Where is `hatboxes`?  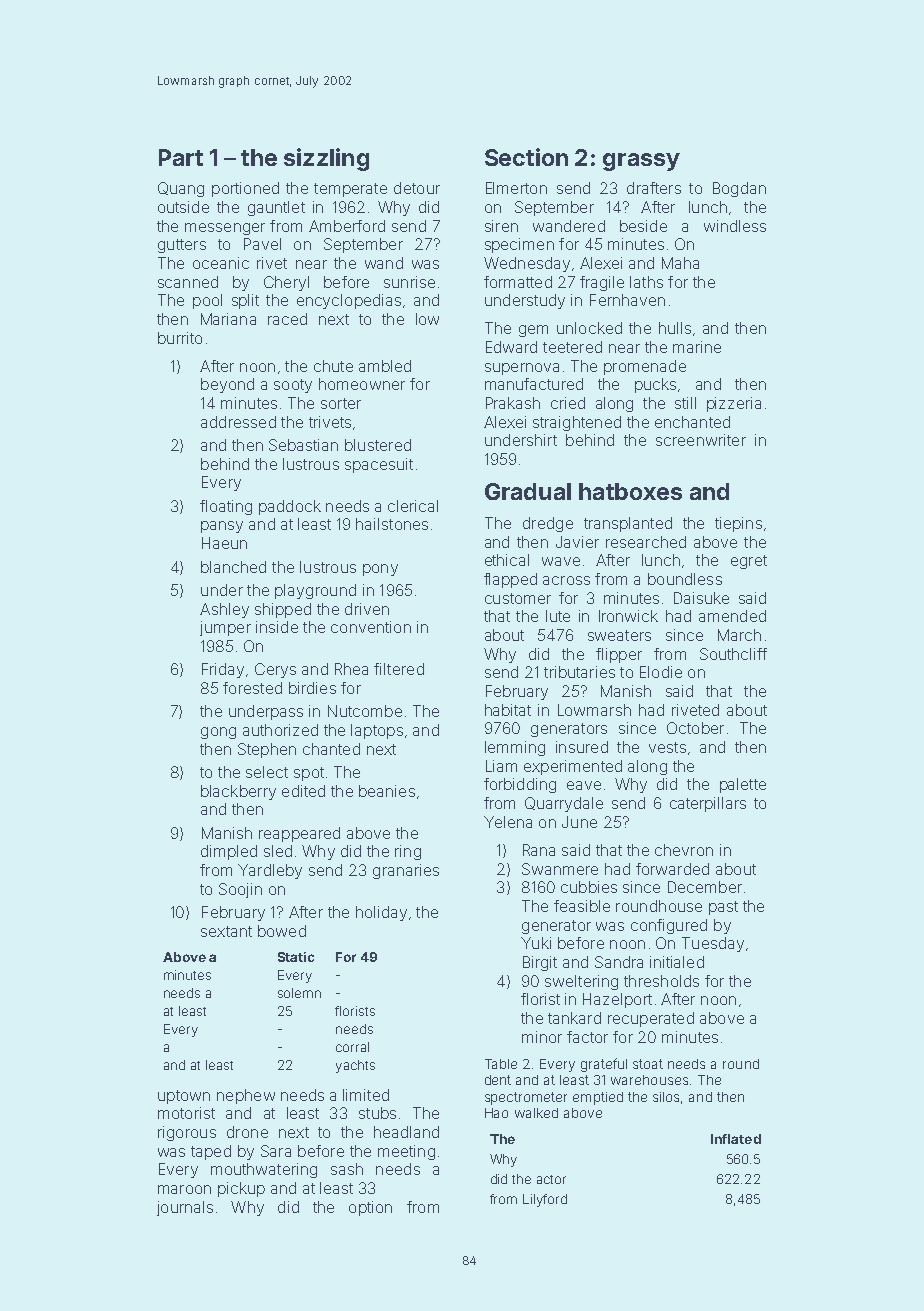
hatboxes is located at coordinates (630, 491).
